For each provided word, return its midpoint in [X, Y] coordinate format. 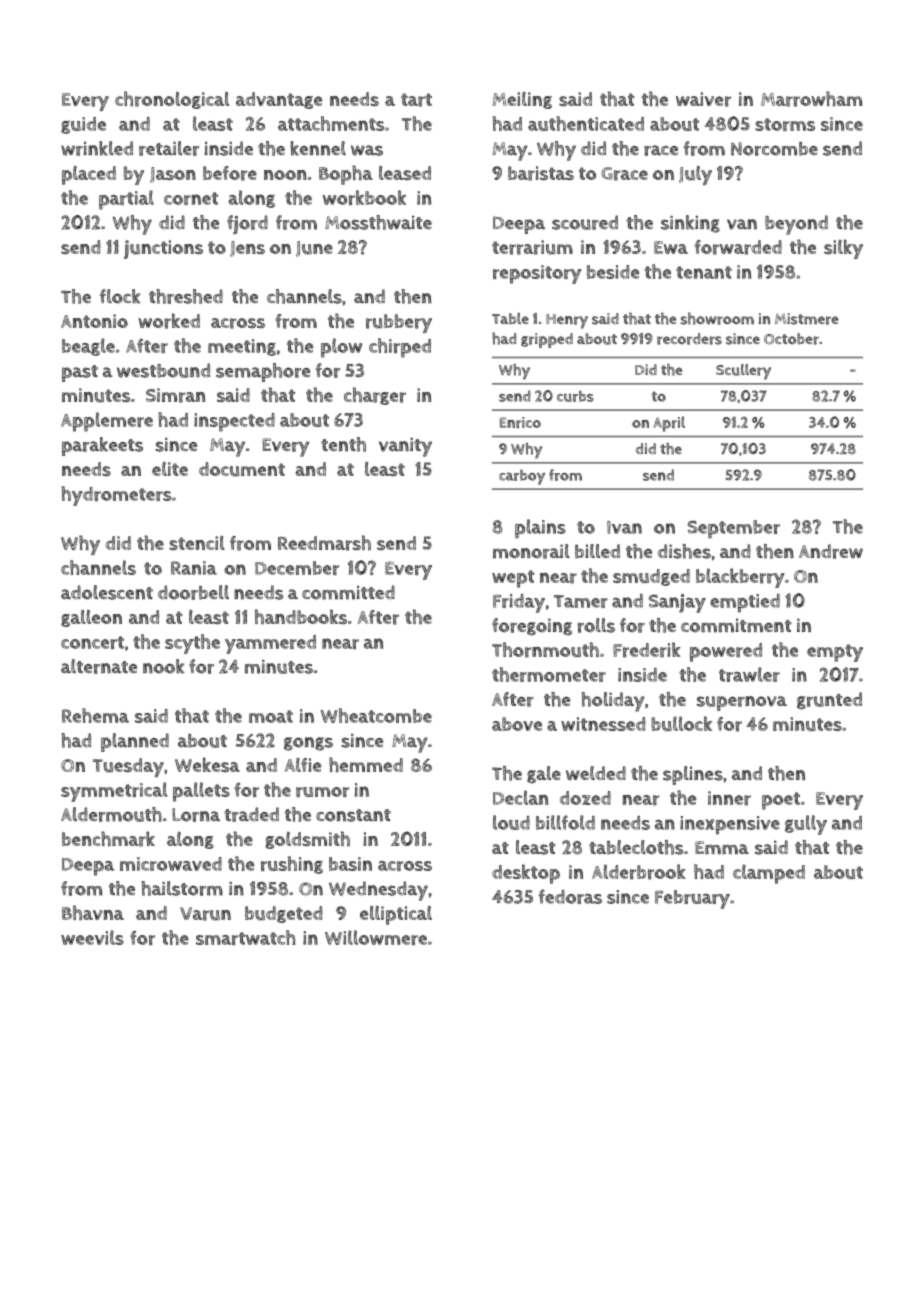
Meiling [522, 100]
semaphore [263, 372]
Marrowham [811, 99]
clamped [769, 874]
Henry [567, 321]
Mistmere [807, 319]
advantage [279, 100]
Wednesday [378, 891]
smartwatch [245, 937]
